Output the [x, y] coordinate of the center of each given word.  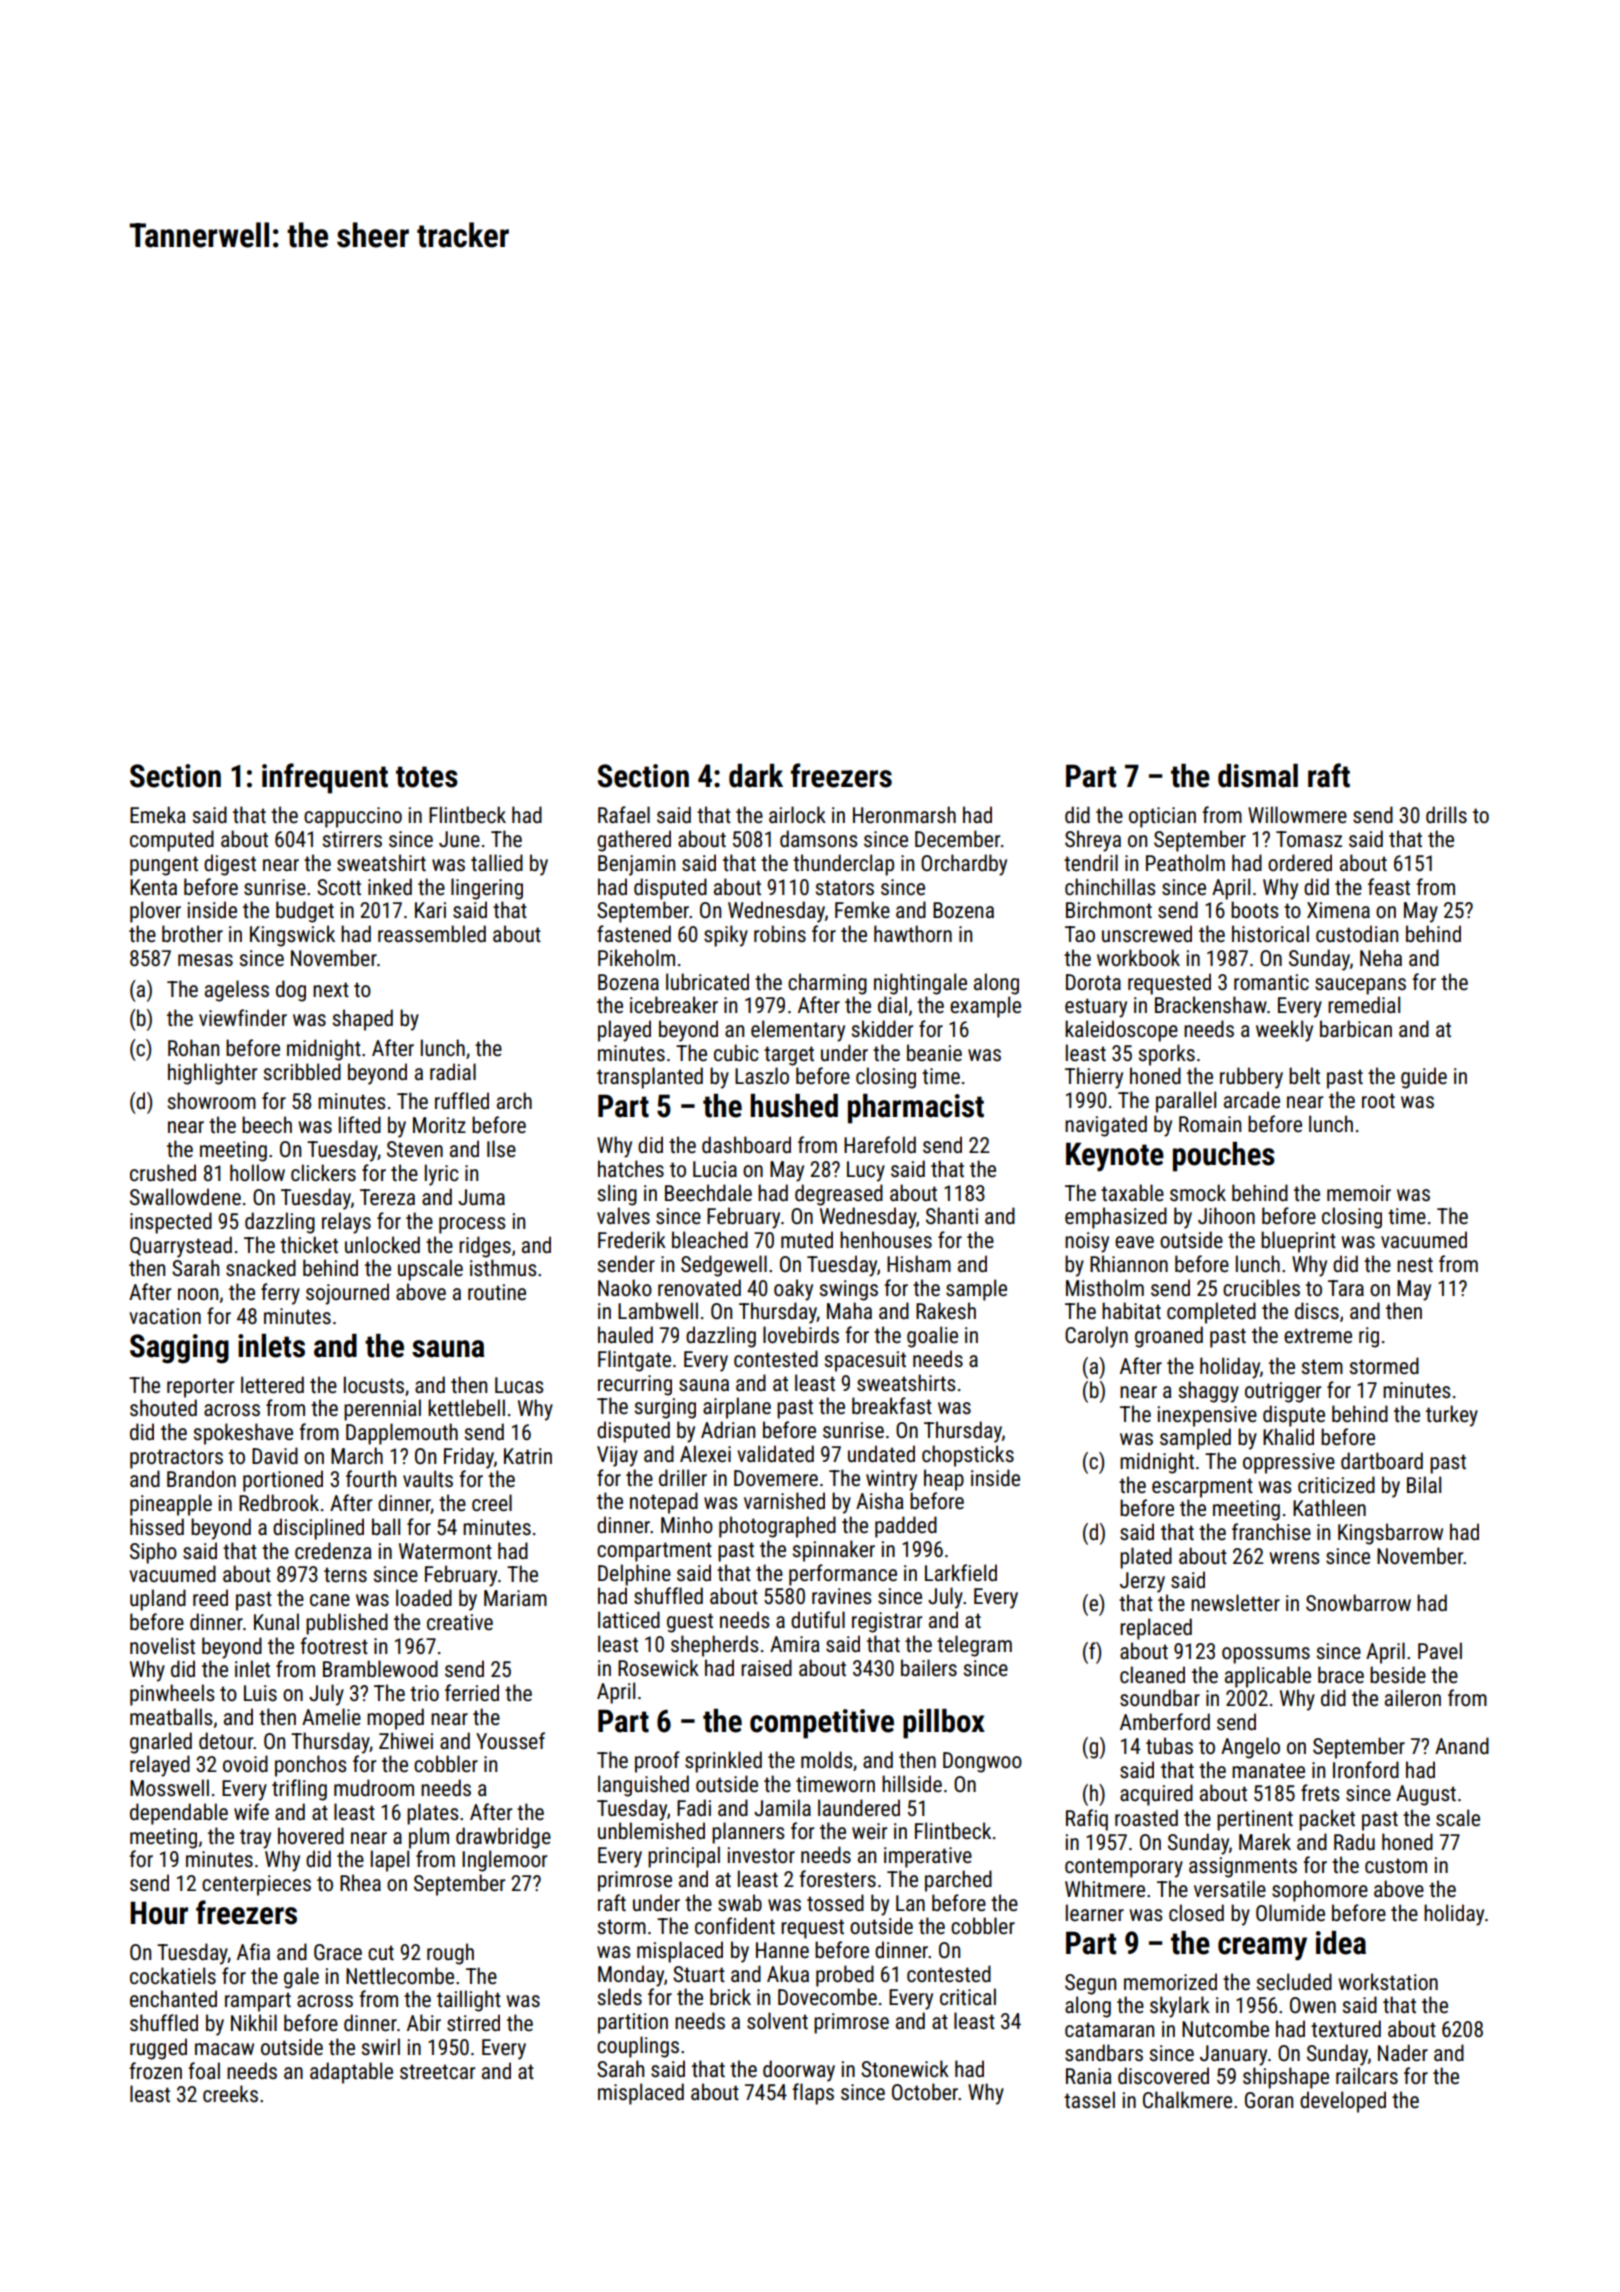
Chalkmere [1187, 2100]
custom [1396, 1865]
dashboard [746, 1145]
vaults [428, 1478]
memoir [1359, 1193]
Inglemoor [505, 1861]
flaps [813, 2094]
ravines [842, 1596]
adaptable [351, 2073]
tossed [835, 1903]
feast [1389, 887]
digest [230, 865]
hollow [257, 1172]
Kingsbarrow [1390, 1534]
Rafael [624, 815]
